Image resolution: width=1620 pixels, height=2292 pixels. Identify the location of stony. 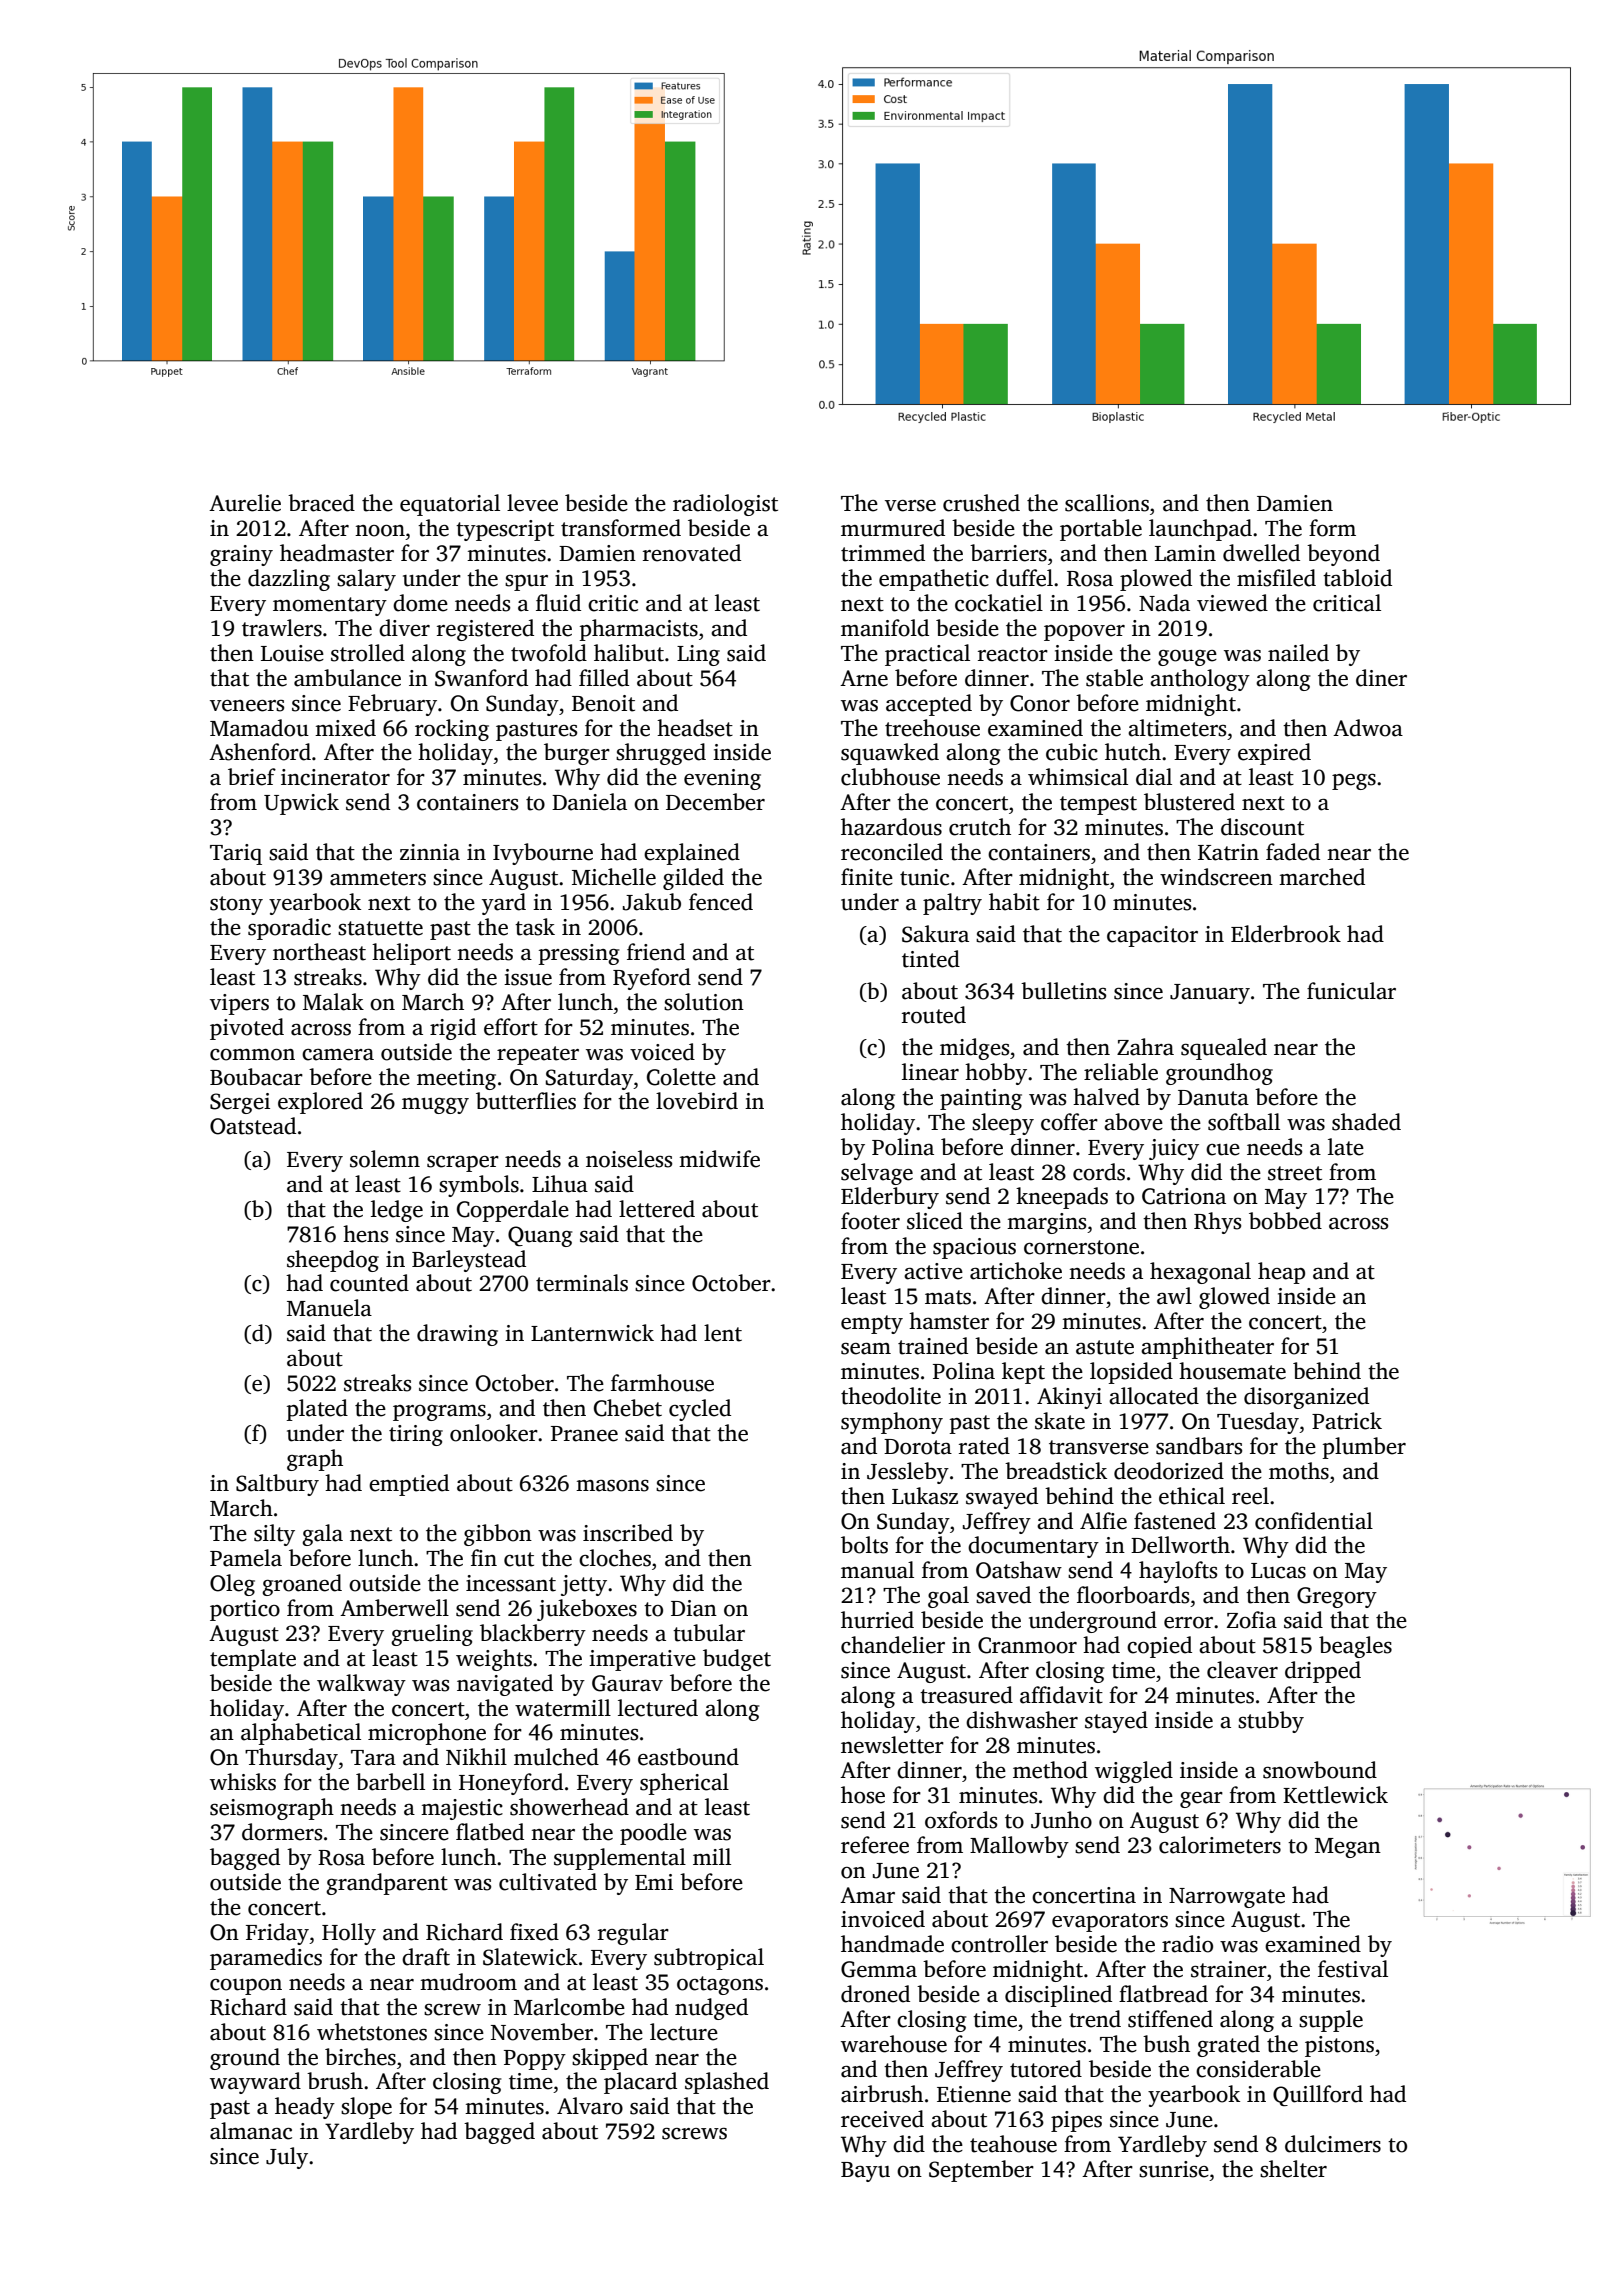
(236, 905).
